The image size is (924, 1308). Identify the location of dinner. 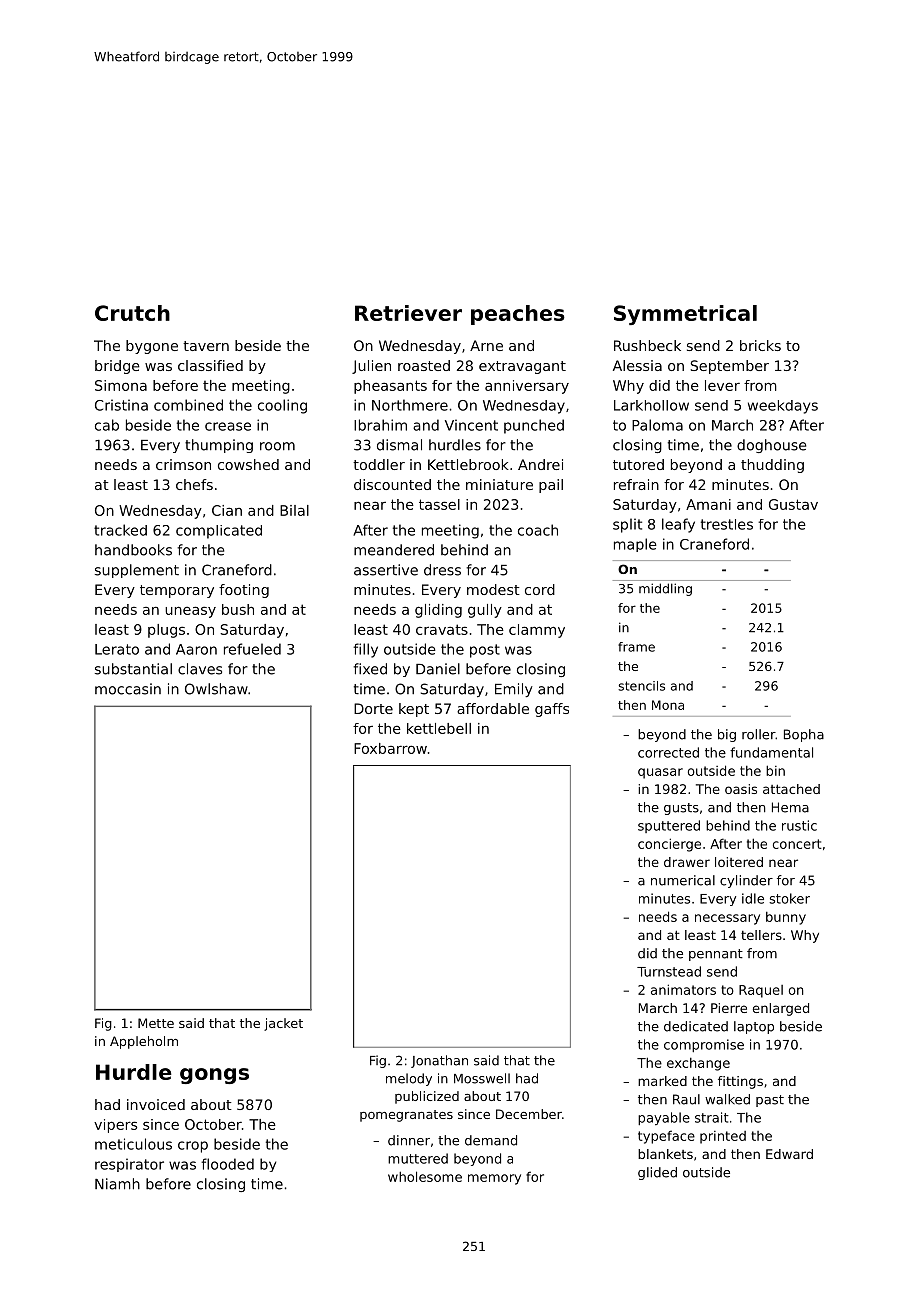
(409, 1140).
